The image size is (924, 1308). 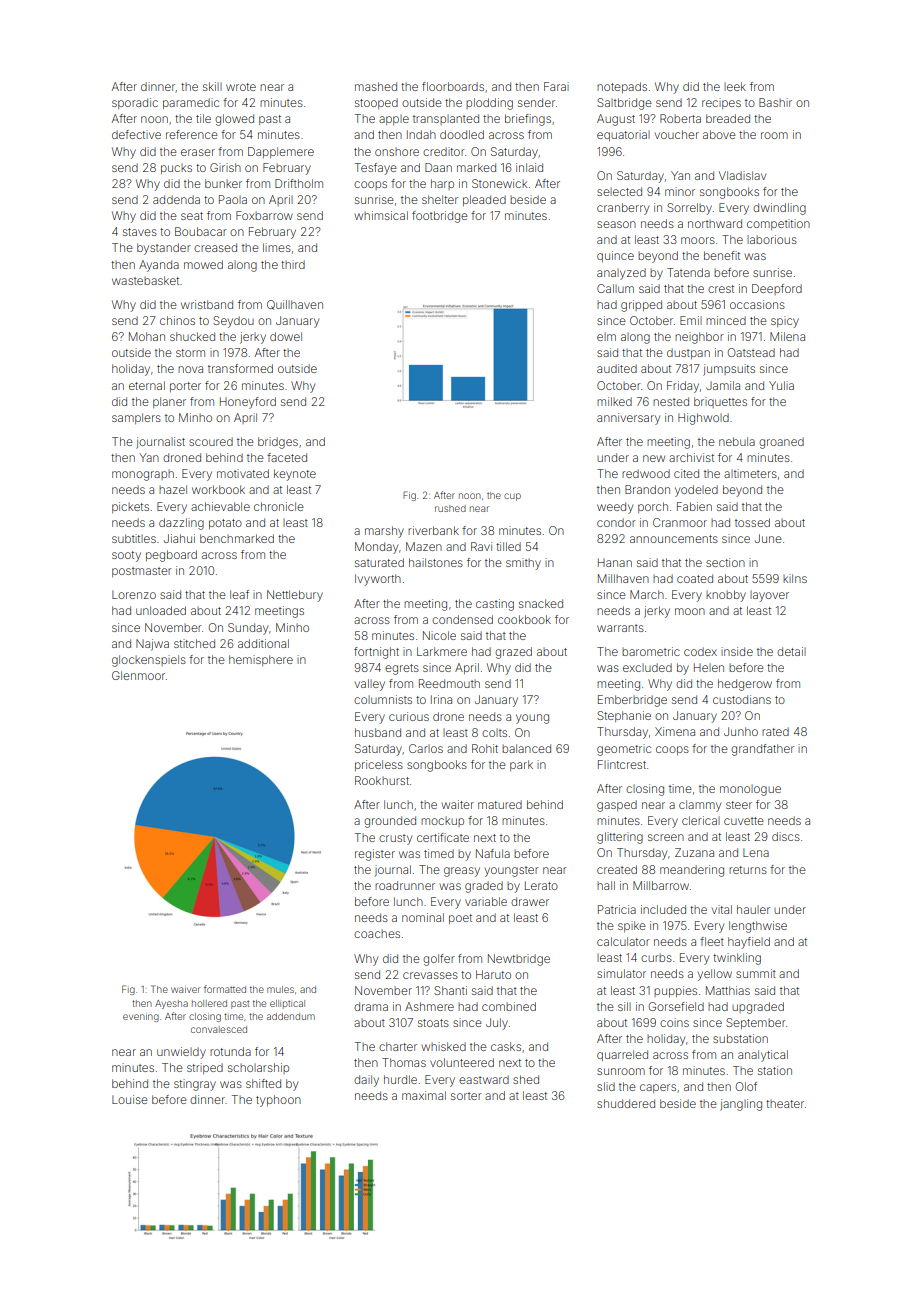 I want to click on addendum, so click(x=291, y=1016).
